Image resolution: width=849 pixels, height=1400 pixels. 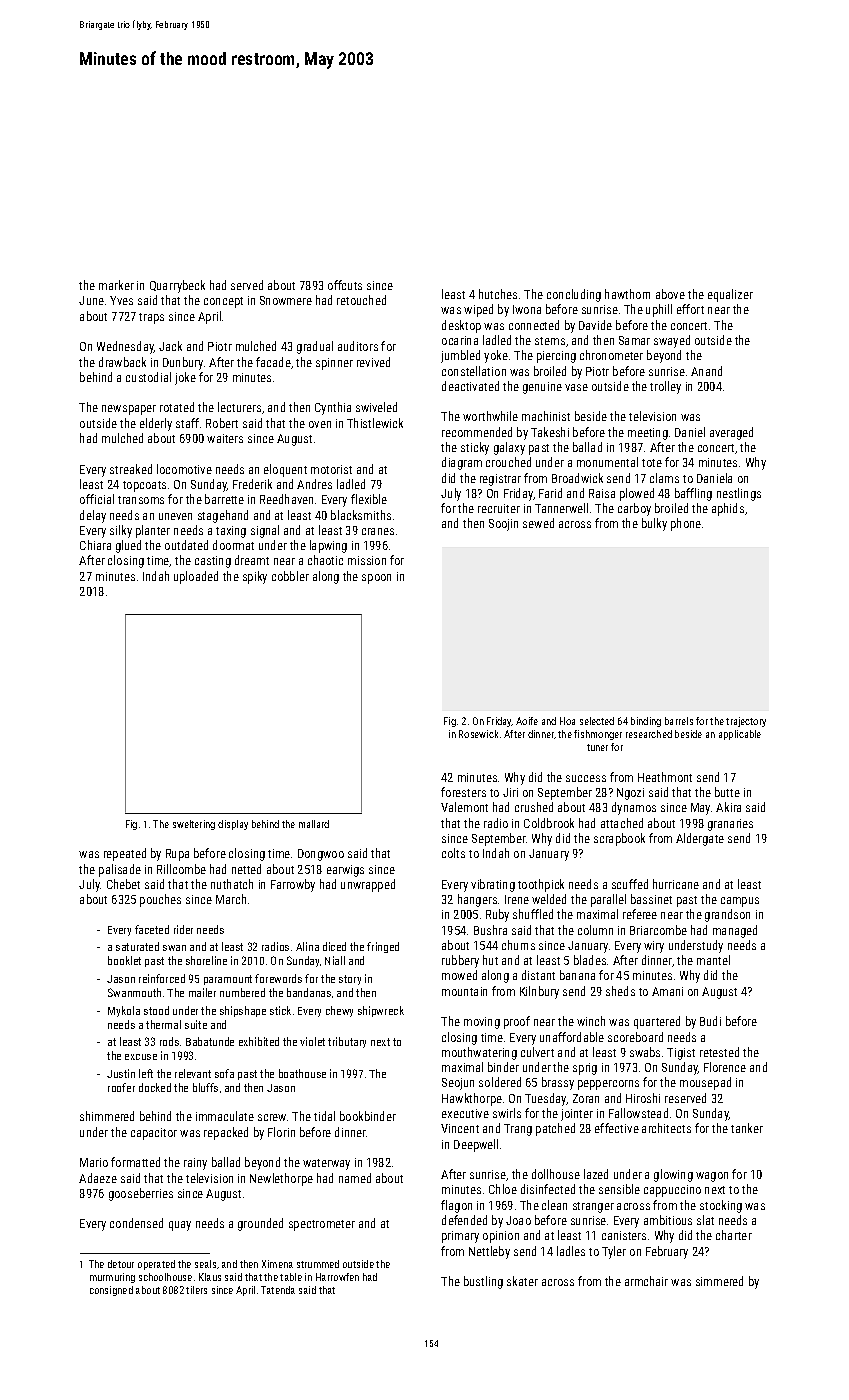 I want to click on trajectory, so click(x=746, y=722).
